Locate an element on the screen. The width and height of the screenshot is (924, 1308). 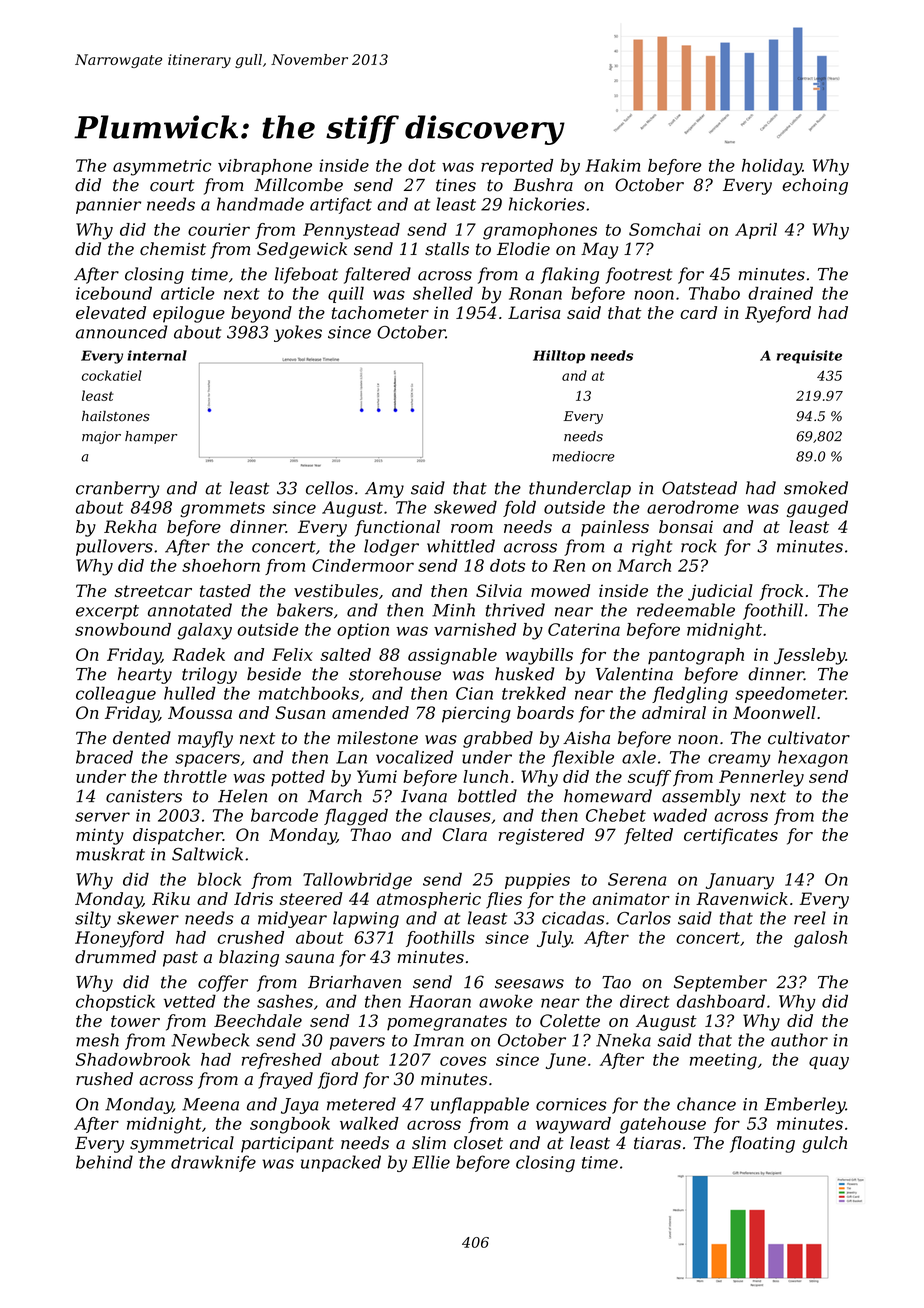
option is located at coordinates (363, 631).
